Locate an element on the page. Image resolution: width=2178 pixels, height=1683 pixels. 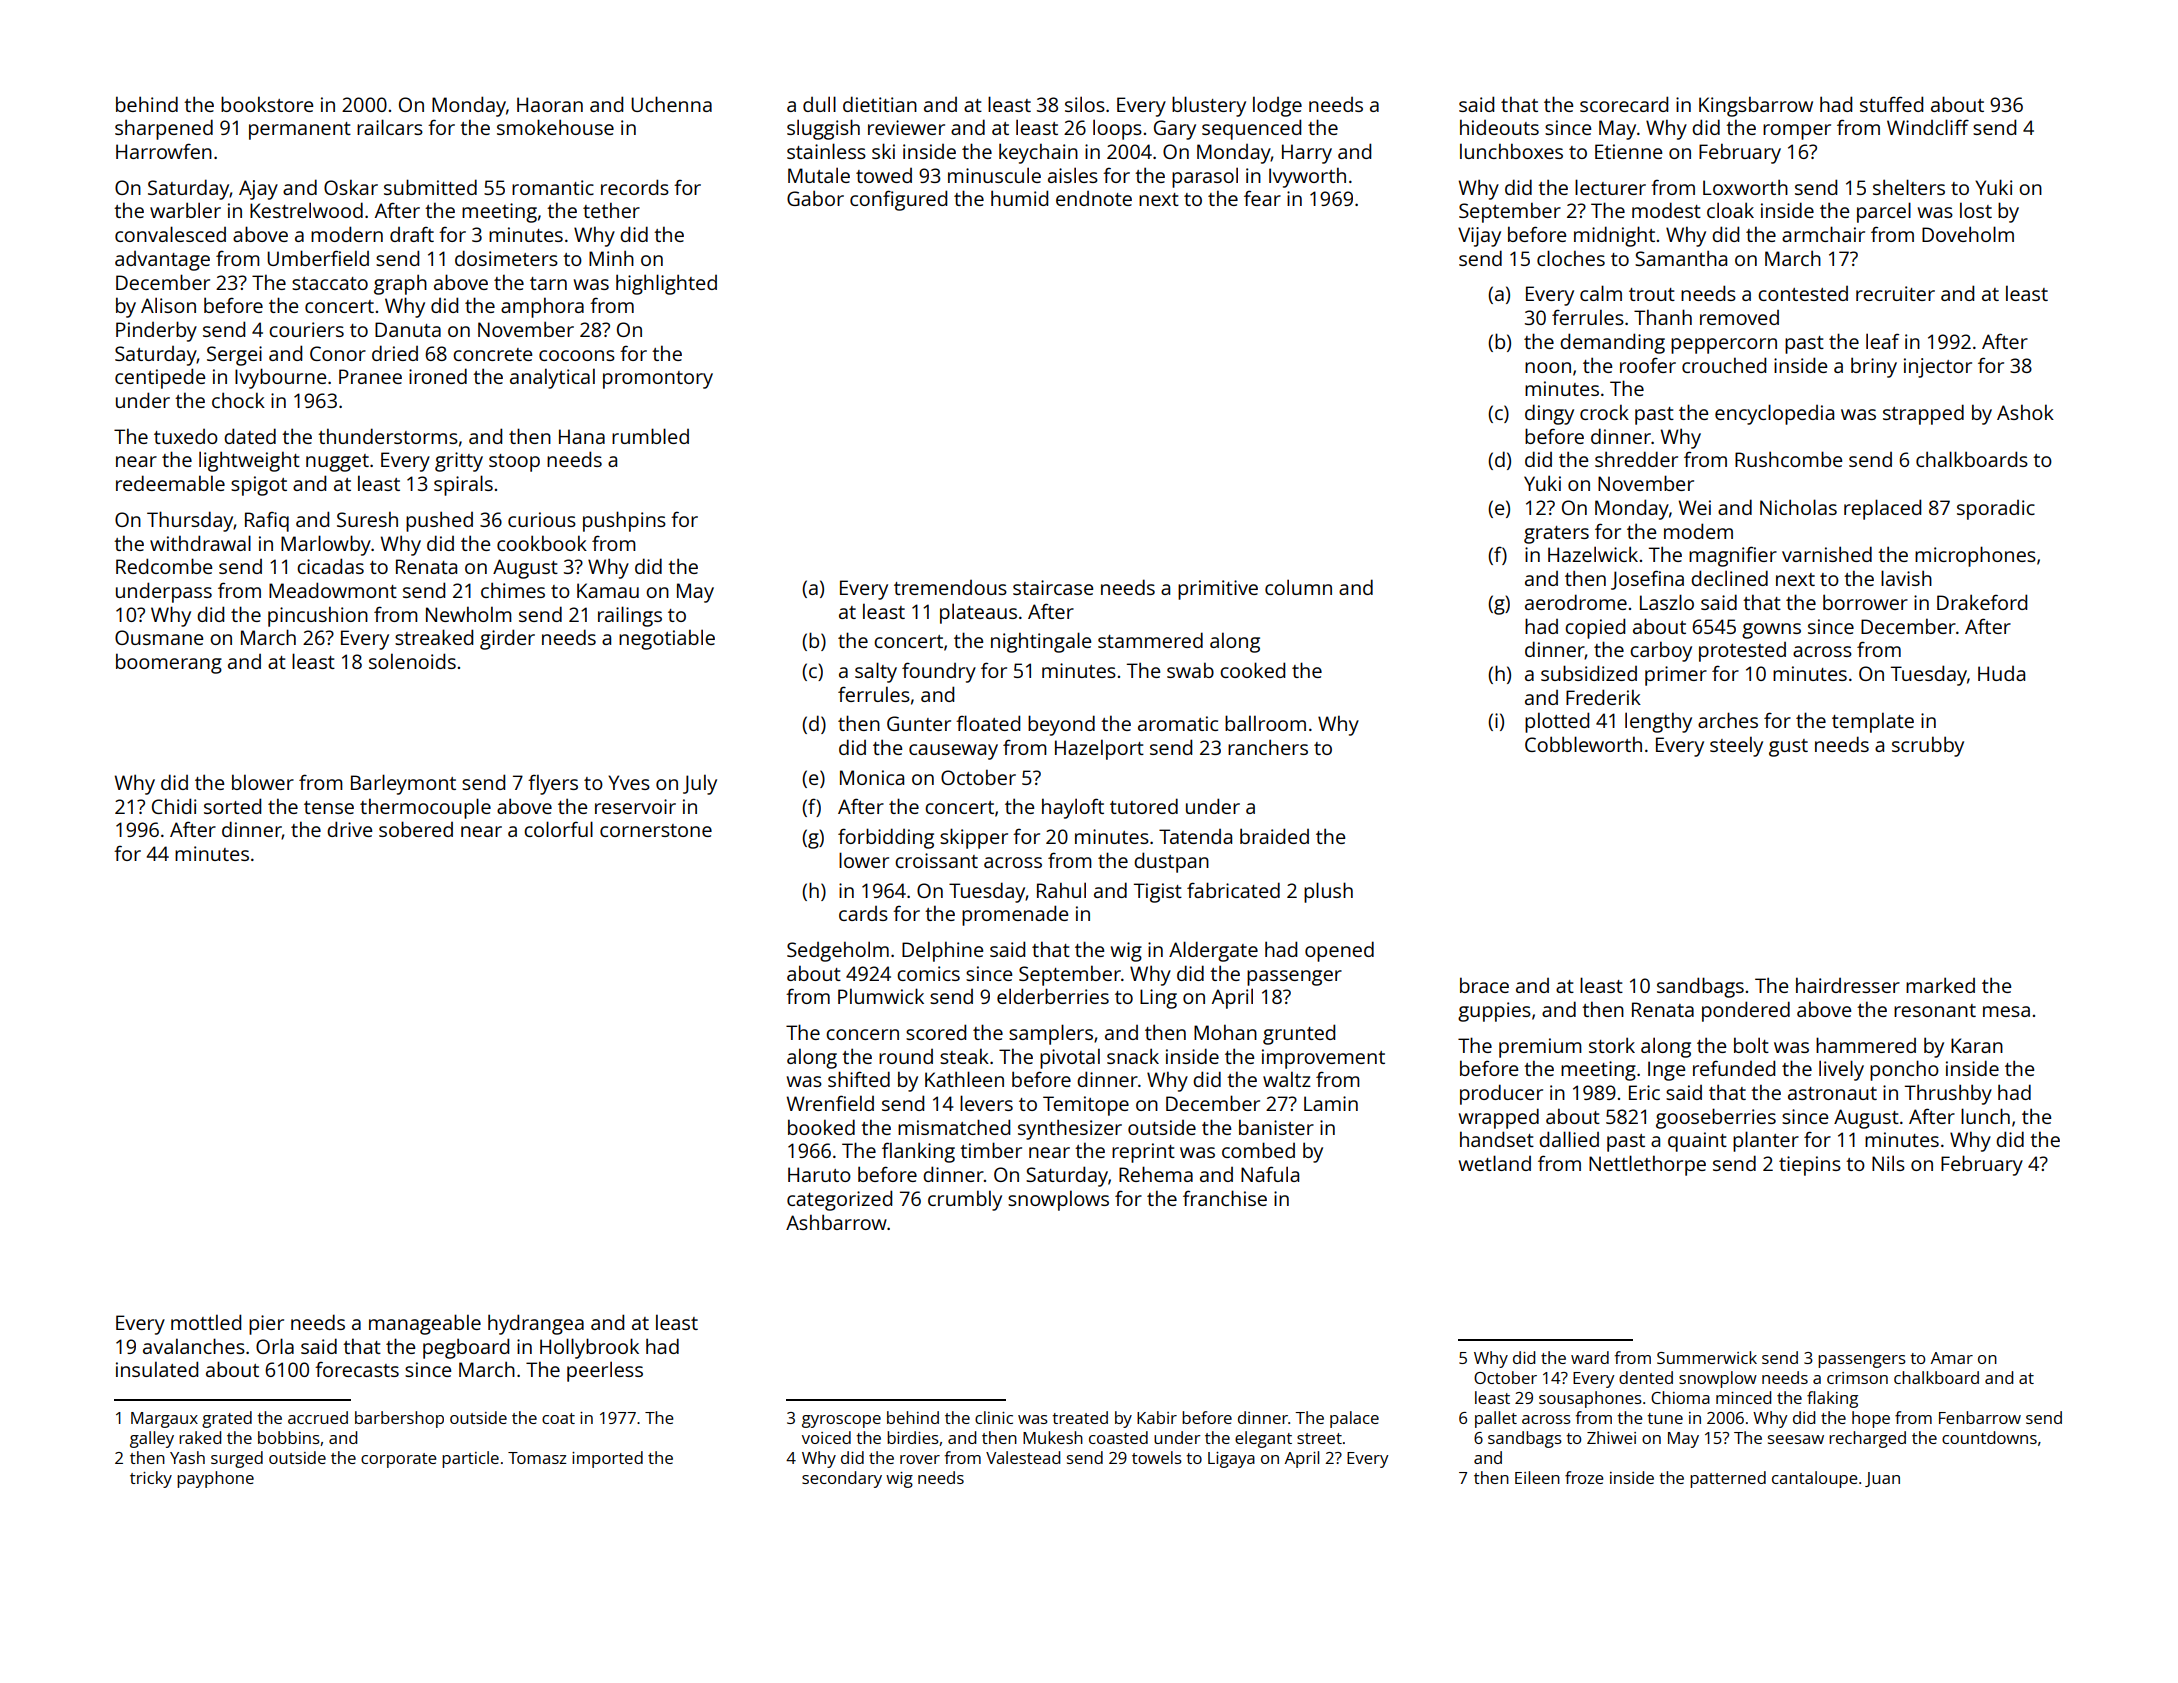
Barleymont is located at coordinates (403, 784).
